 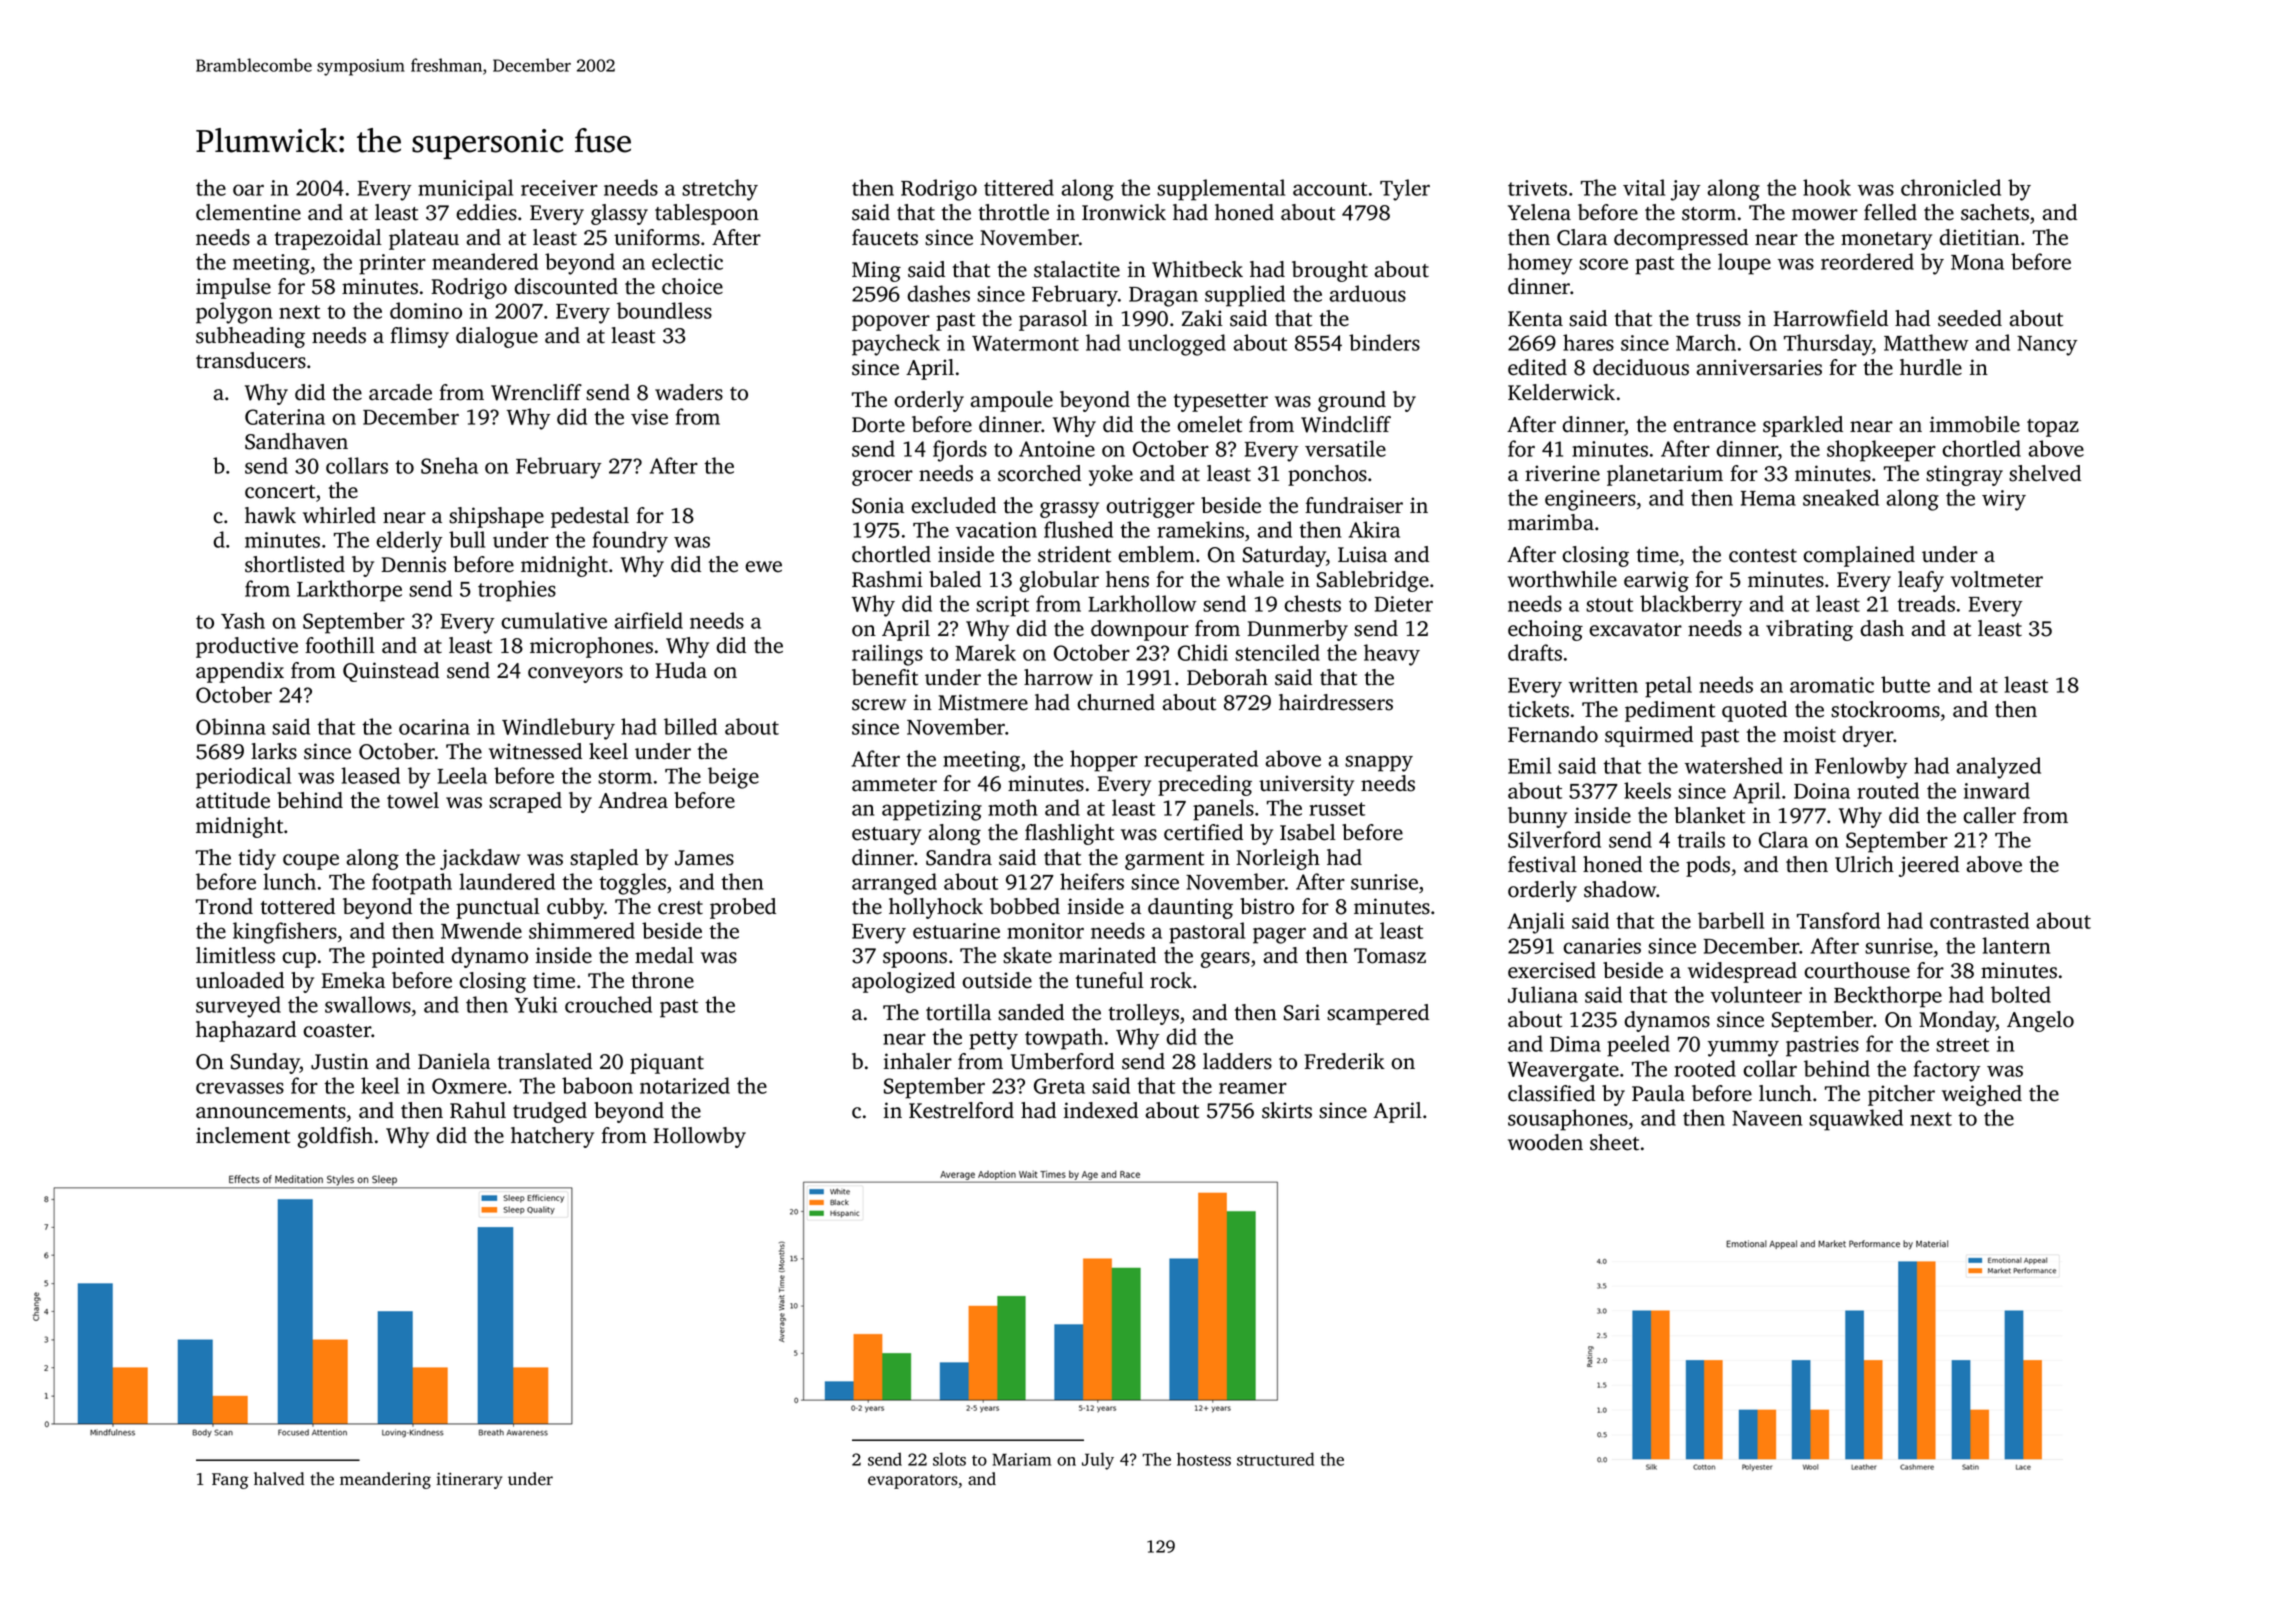 I want to click on butte, so click(x=1905, y=684).
